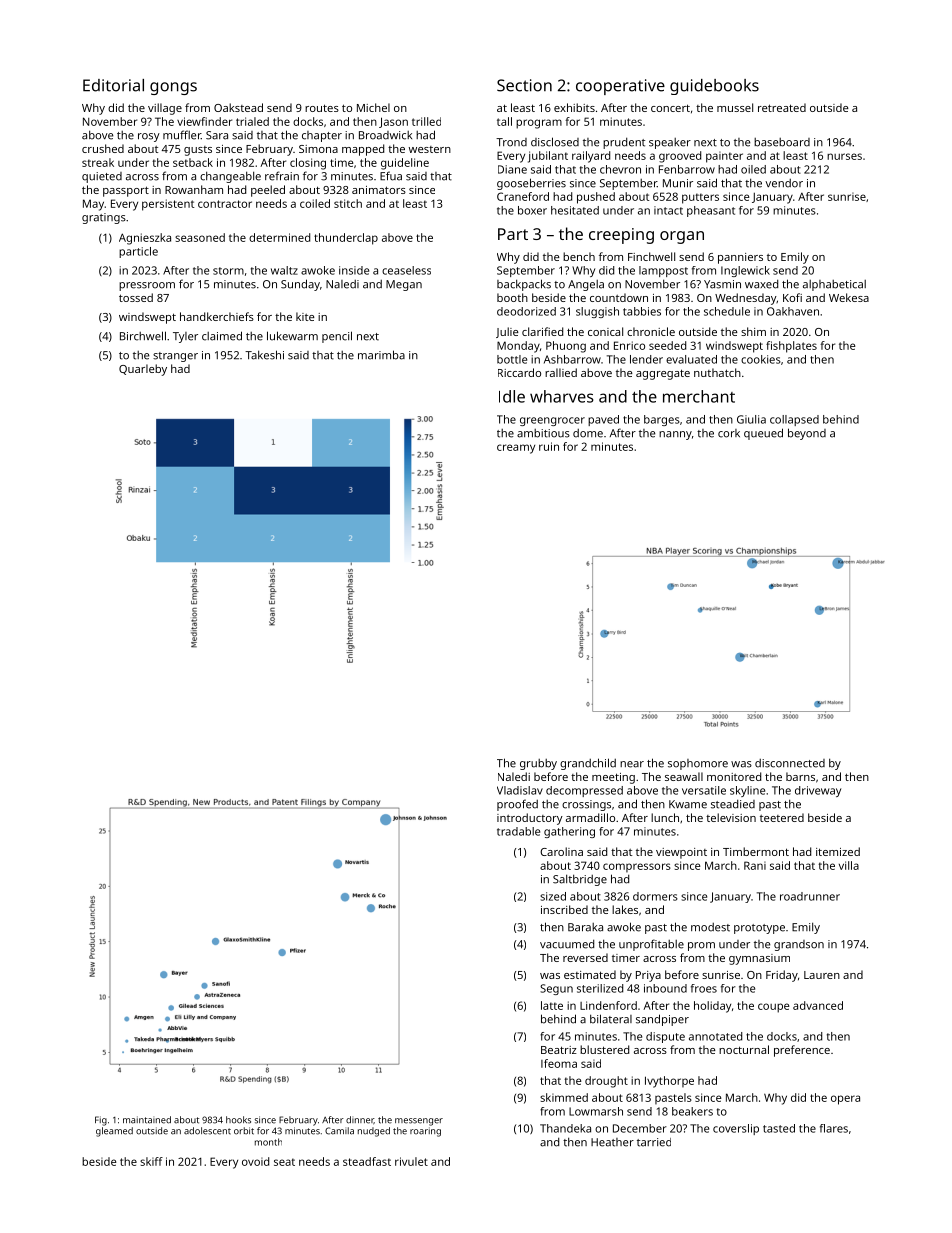 The image size is (952, 1233). Describe the element at coordinates (518, 831) in the image. I see `tradable` at that location.
